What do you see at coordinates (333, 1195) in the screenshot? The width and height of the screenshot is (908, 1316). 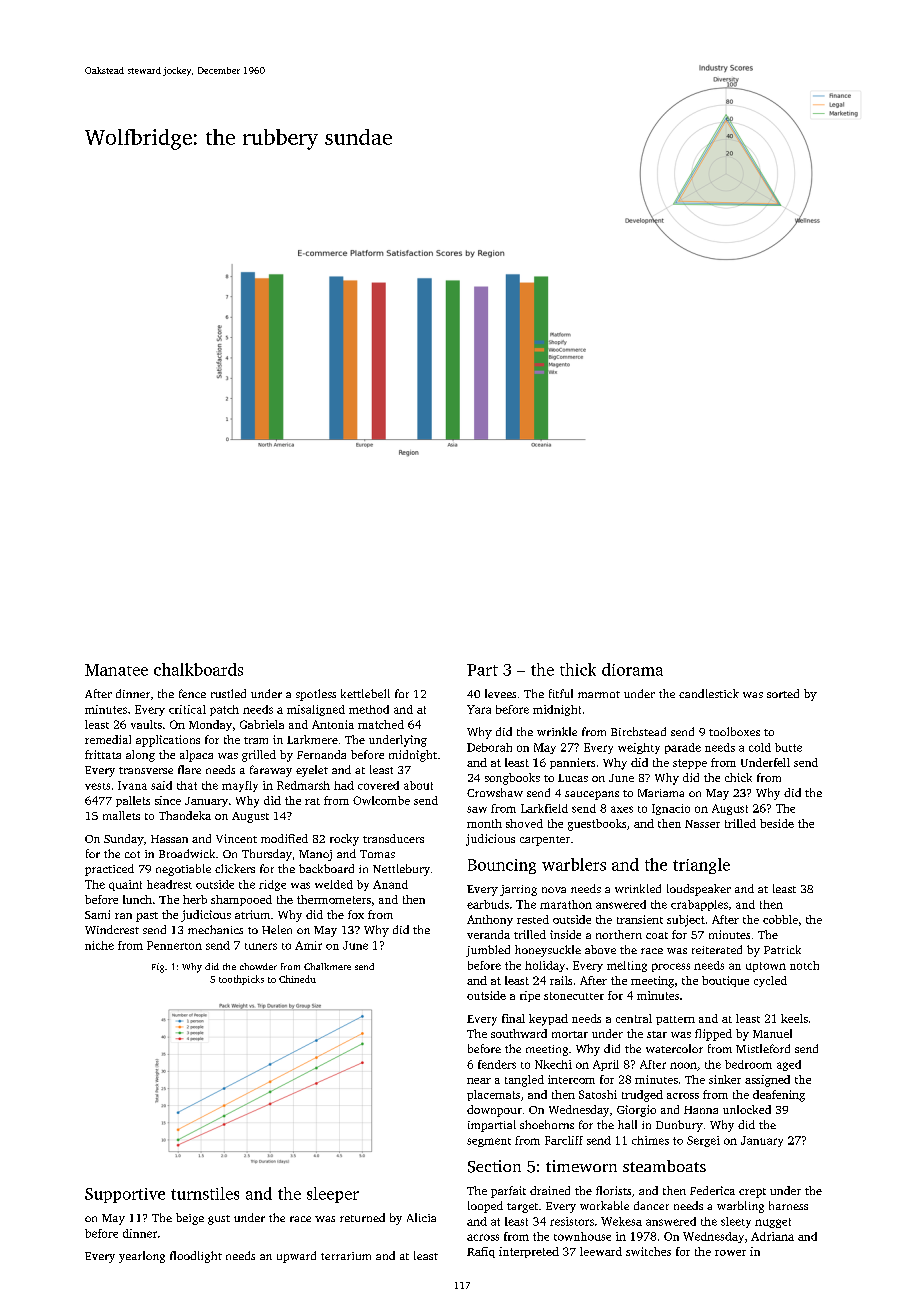 I see `sleeper` at bounding box center [333, 1195].
